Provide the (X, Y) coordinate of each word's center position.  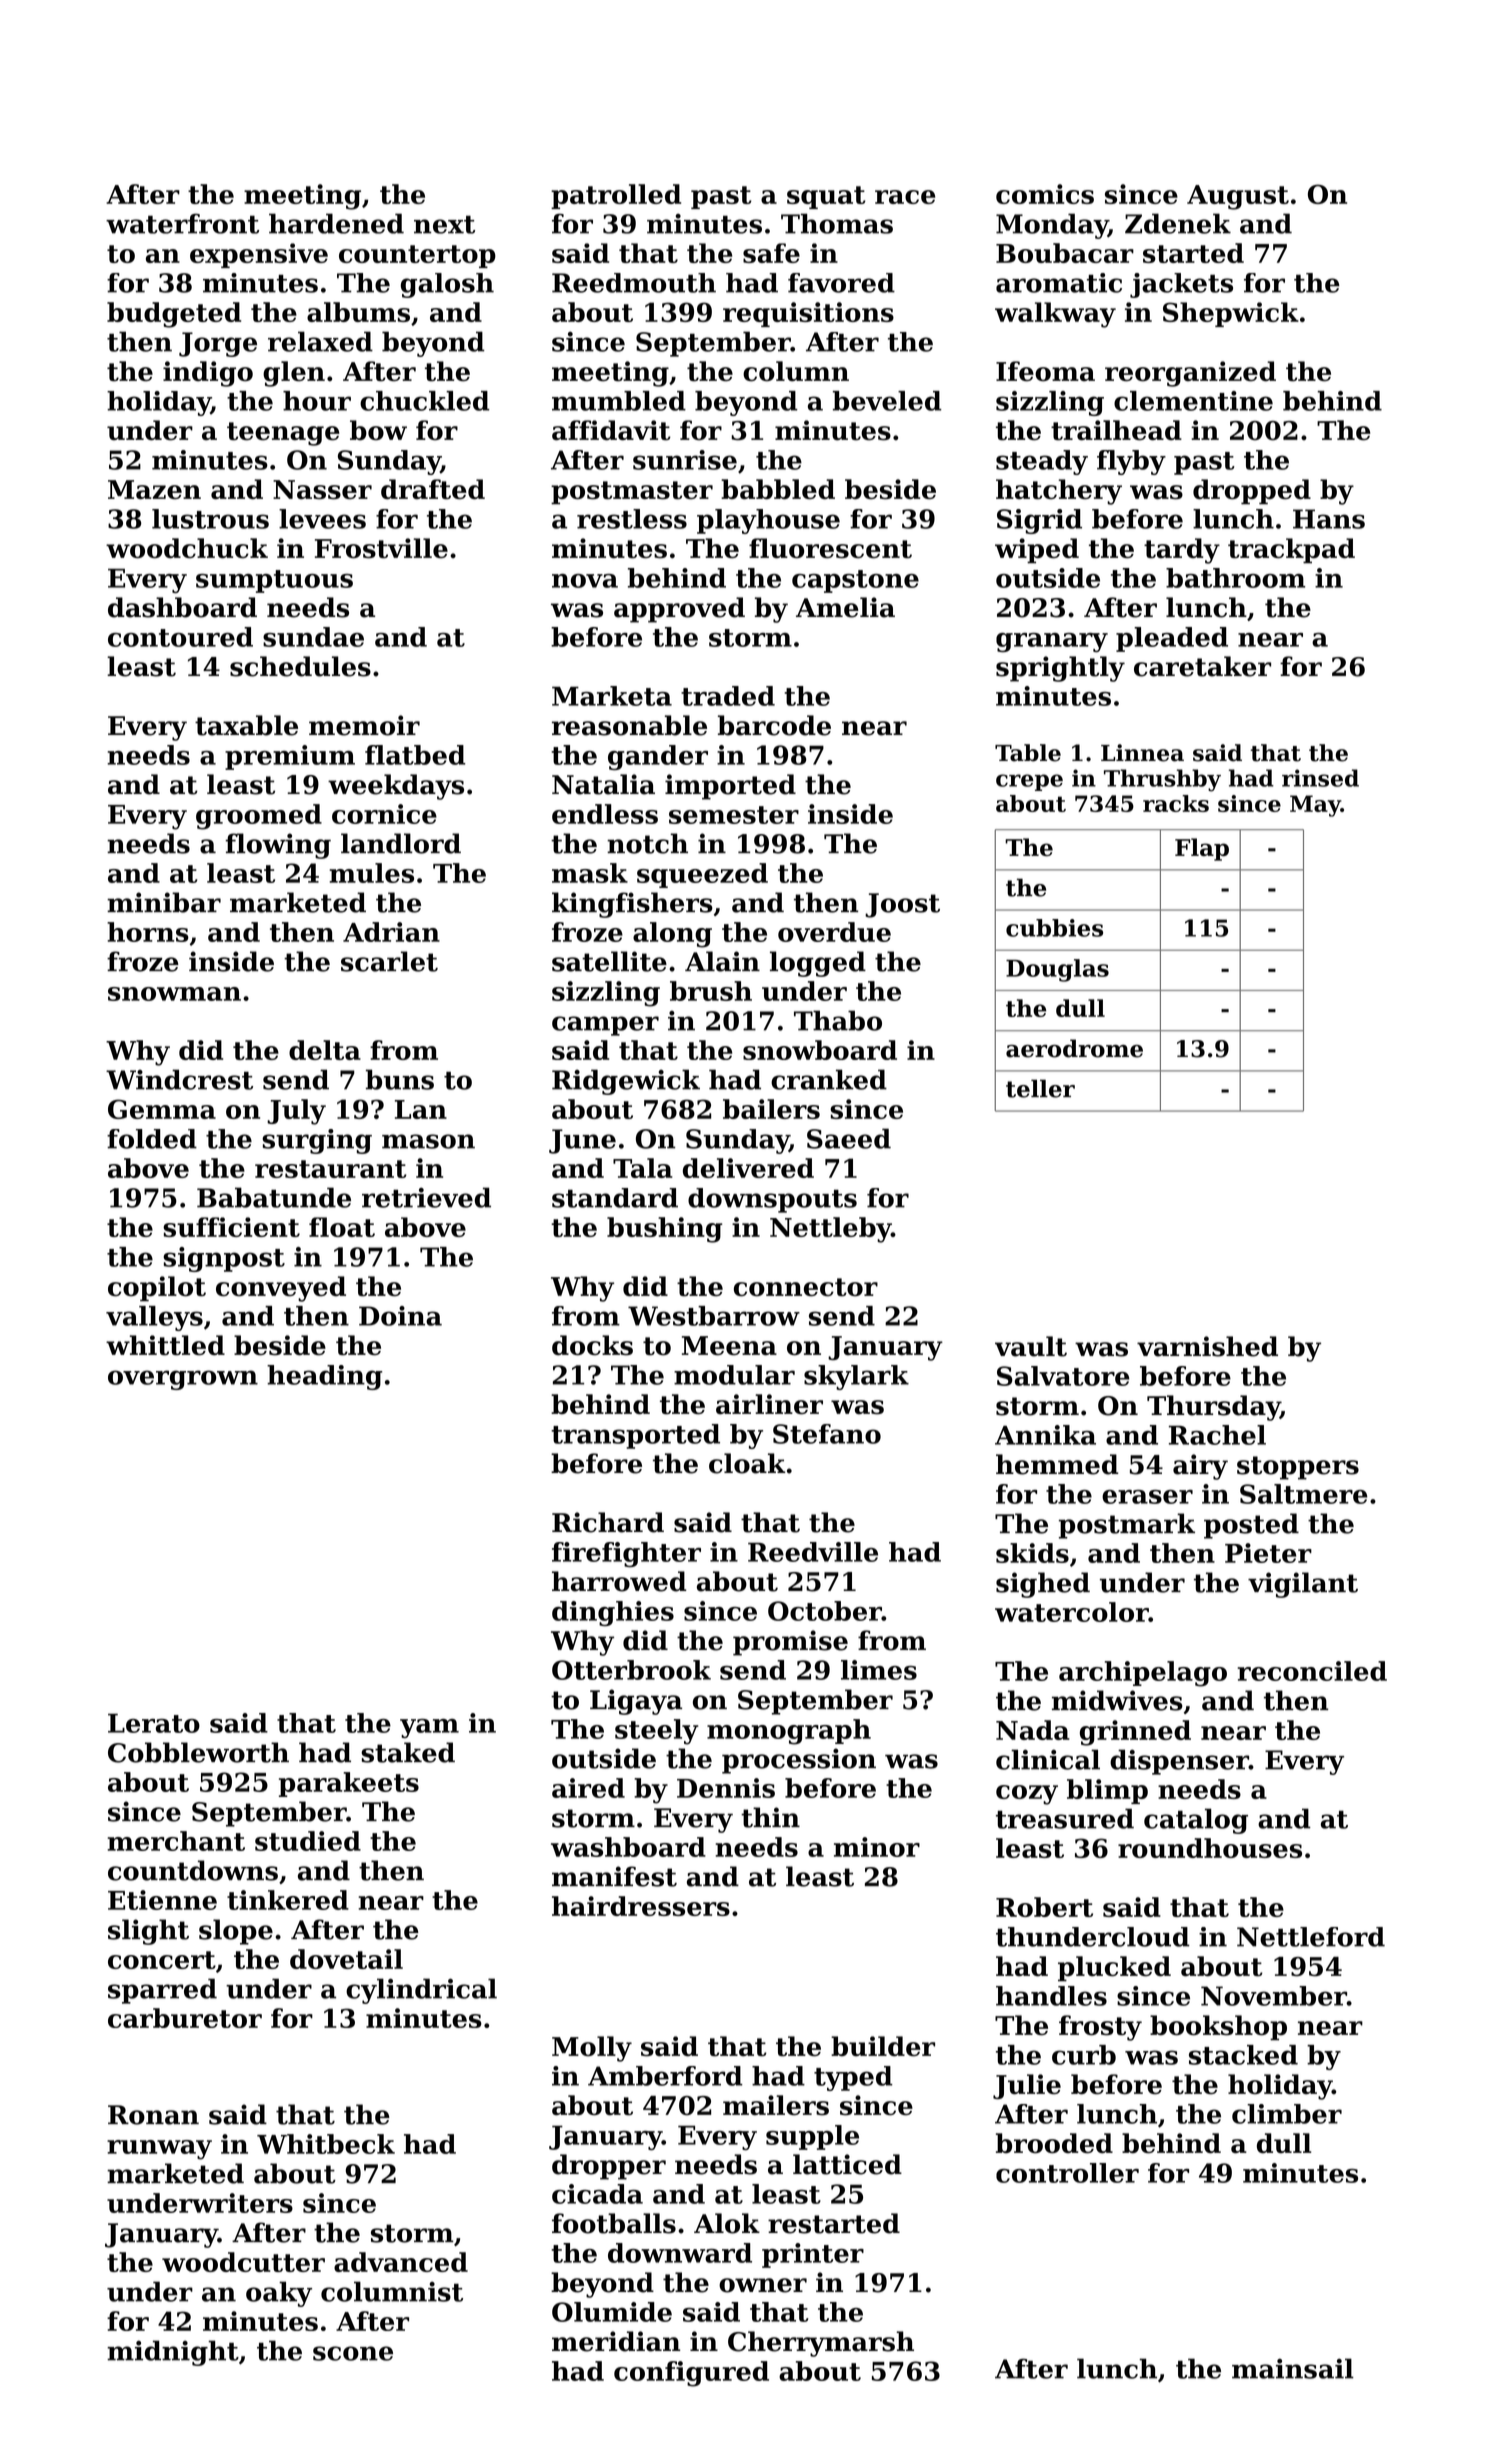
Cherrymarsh (821, 2344)
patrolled (616, 196)
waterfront (182, 223)
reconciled (1312, 1671)
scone (353, 2353)
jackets (1181, 285)
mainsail (1293, 2368)
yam (429, 1728)
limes (879, 1670)
